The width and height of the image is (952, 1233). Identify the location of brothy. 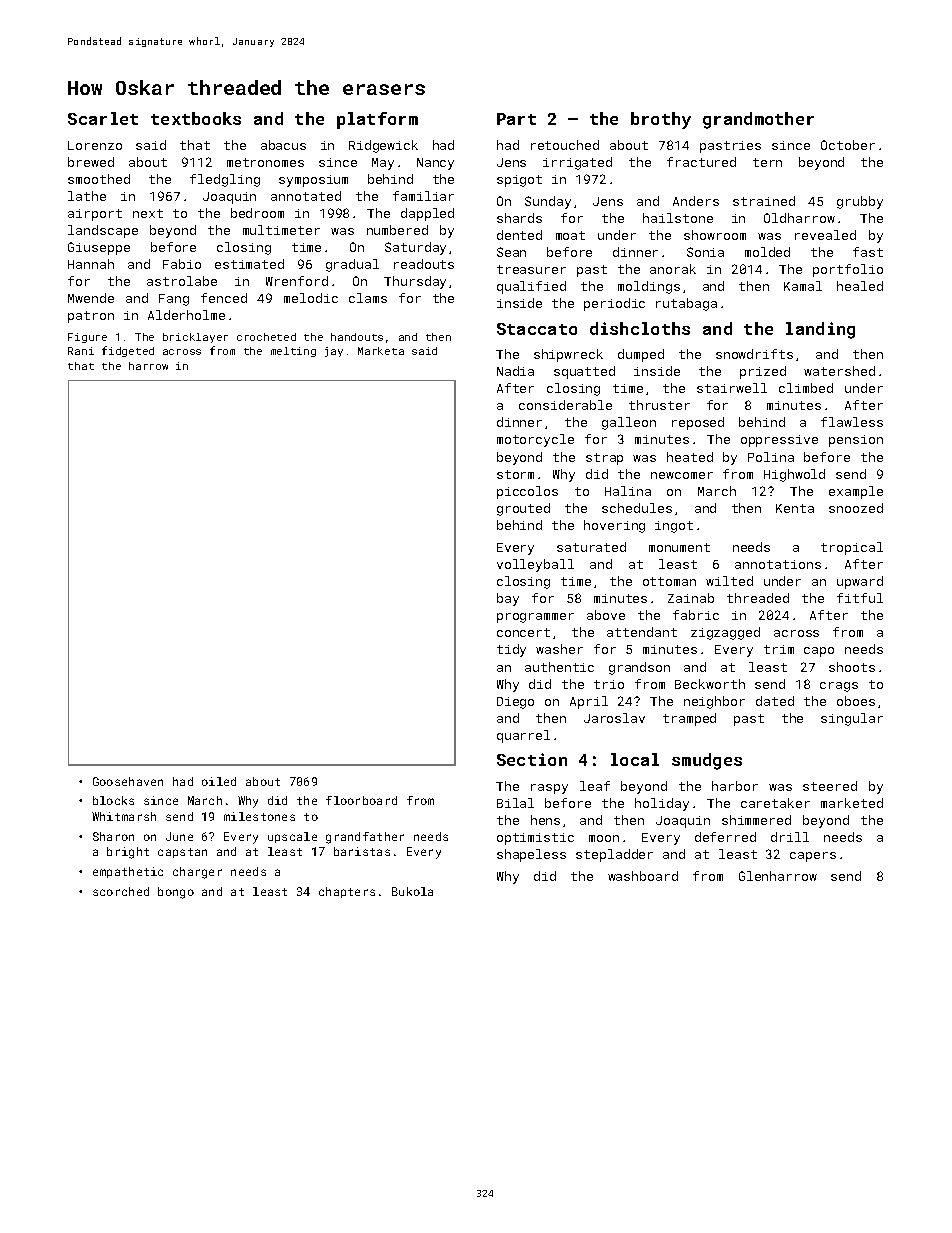
(661, 120).
